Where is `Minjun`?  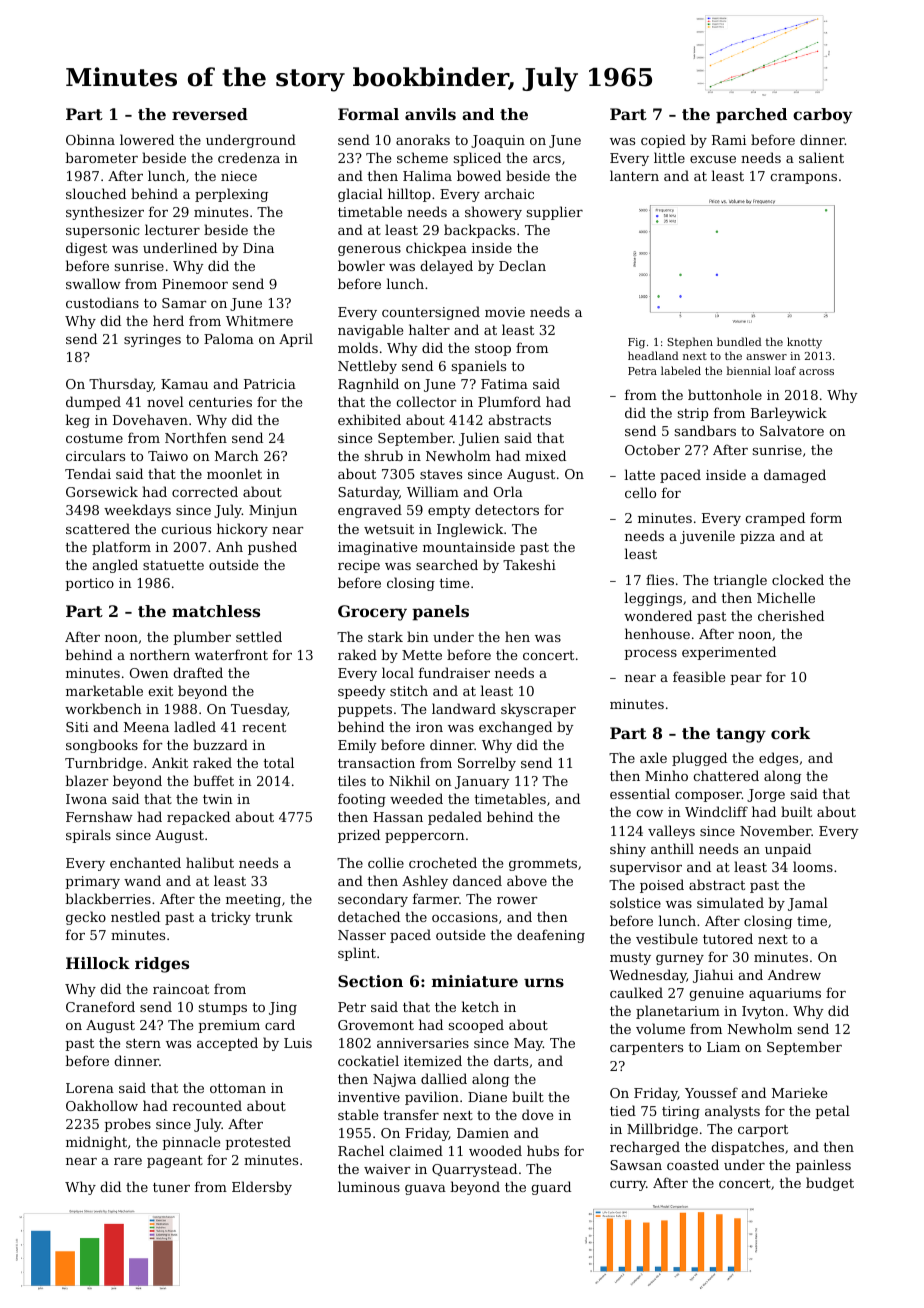
Minjun is located at coordinates (273, 511).
